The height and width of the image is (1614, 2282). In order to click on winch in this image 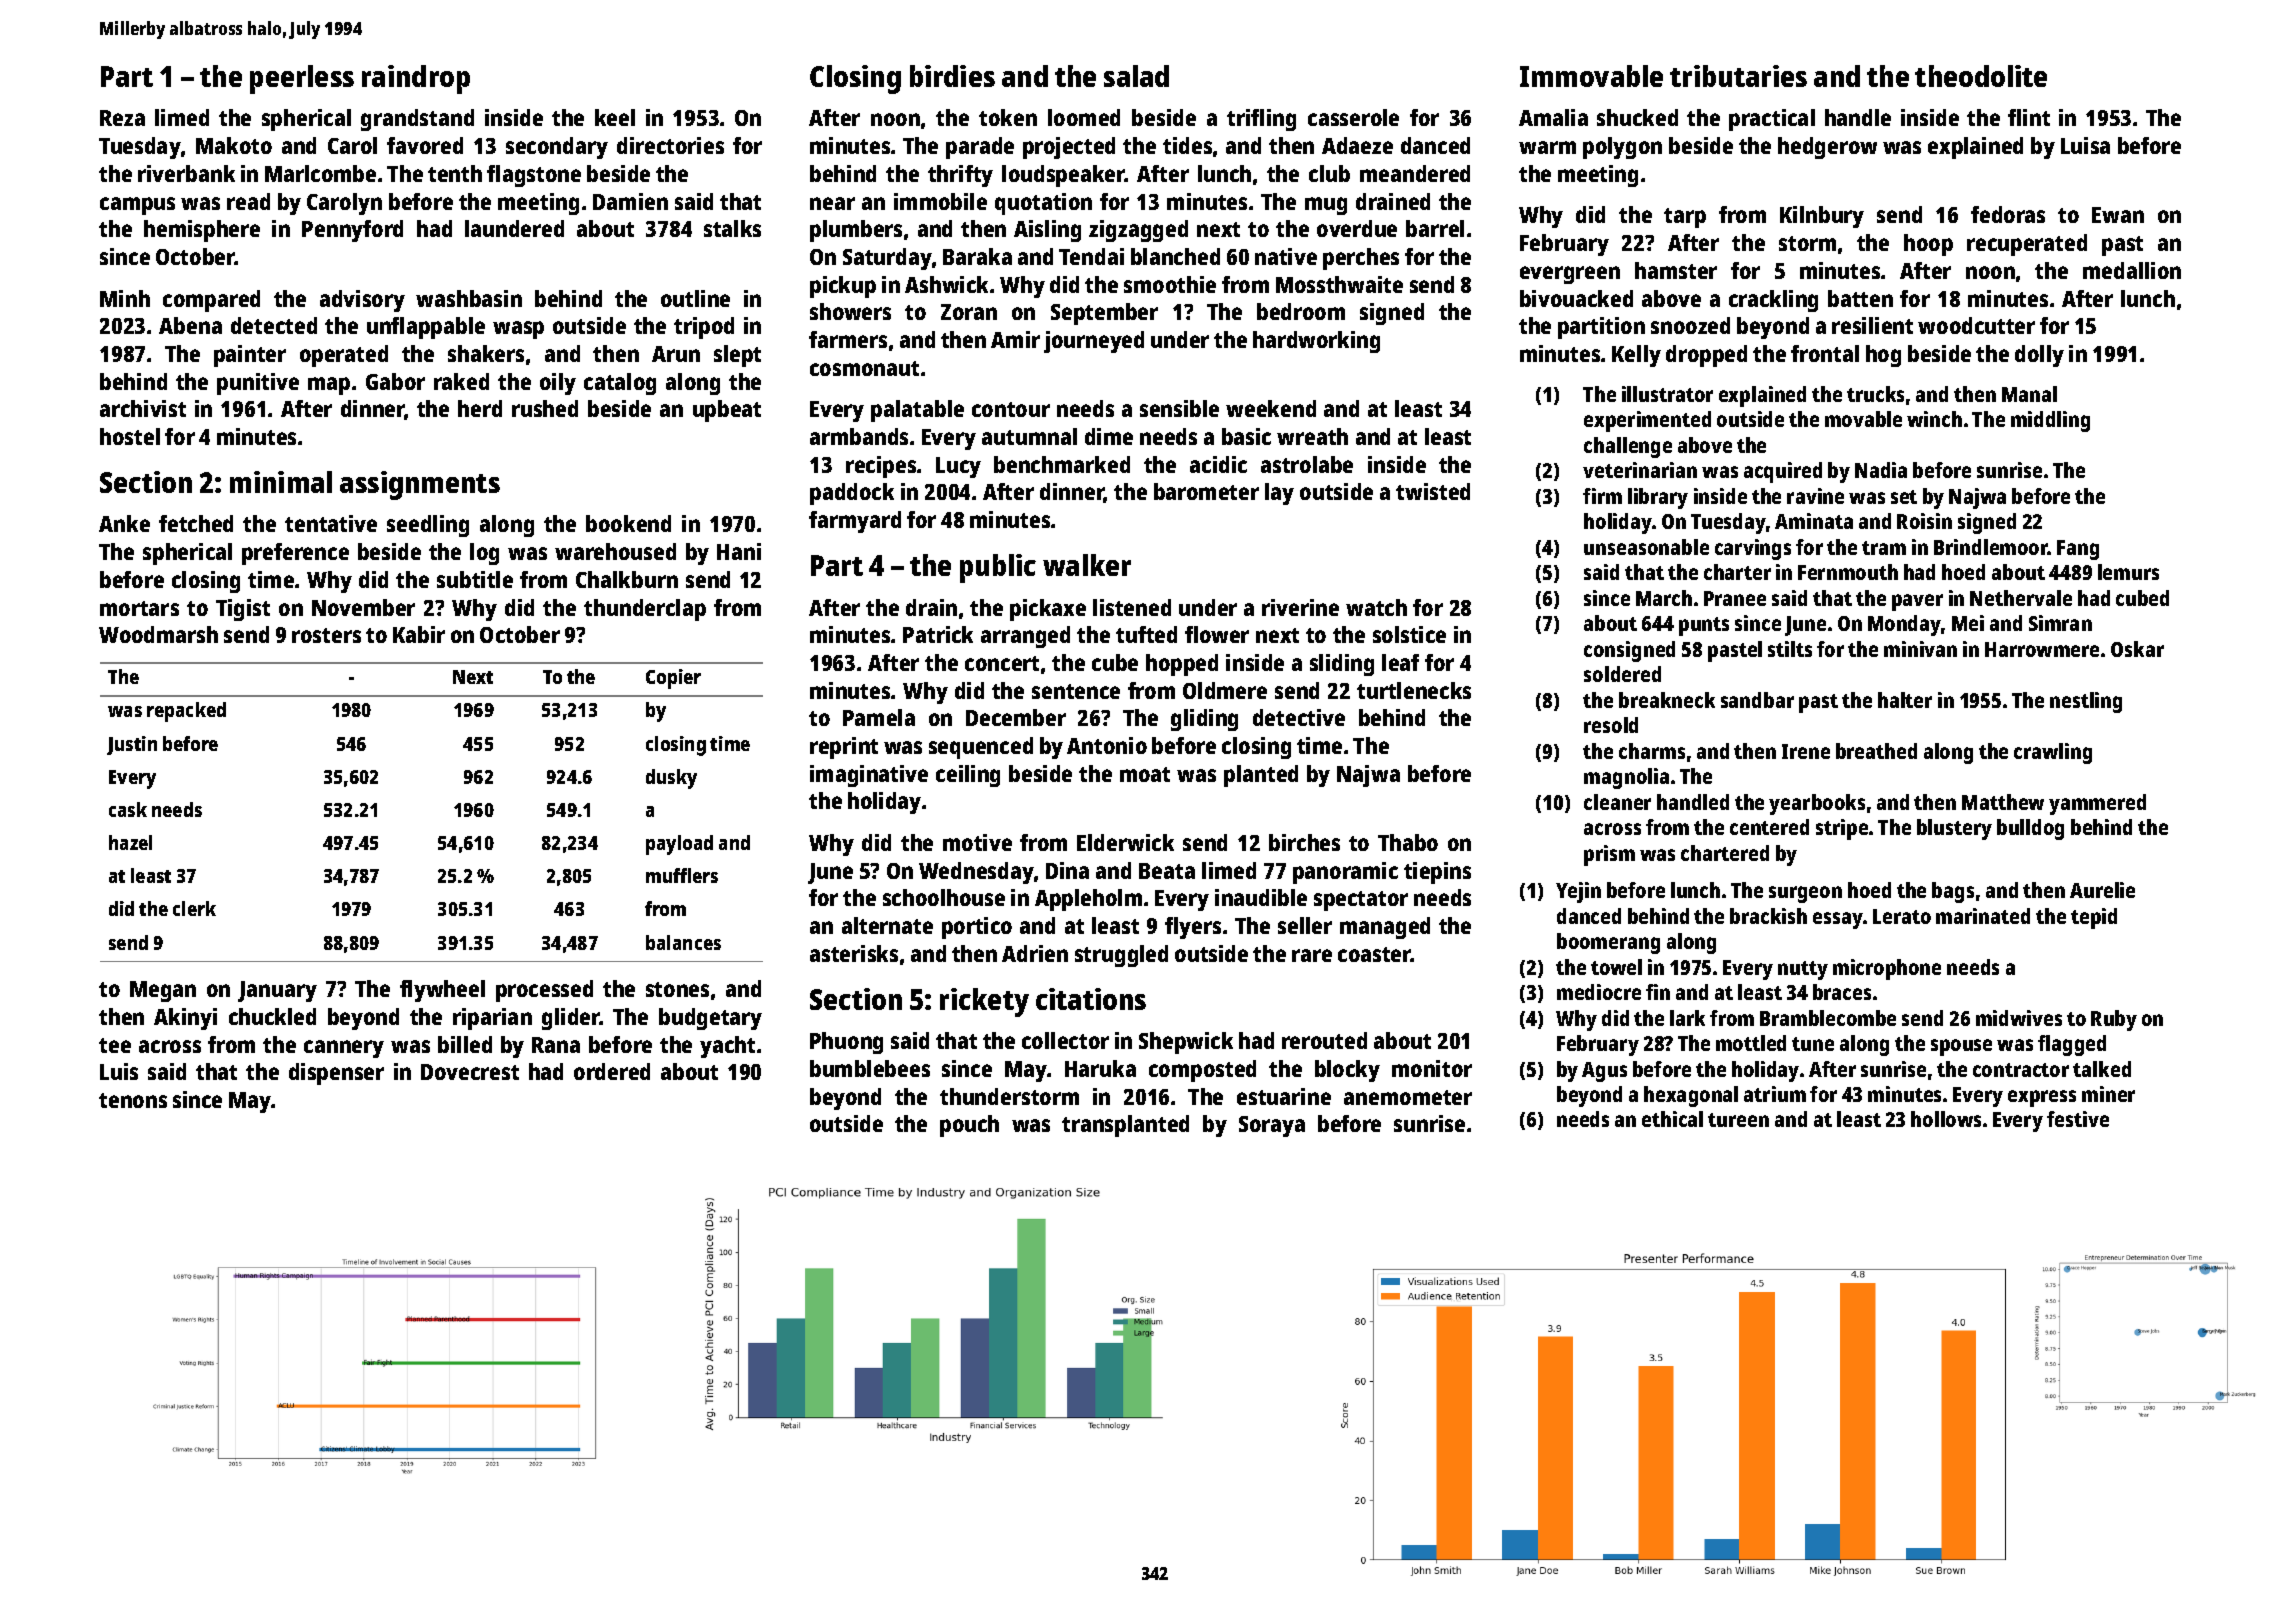, I will do `click(1934, 419)`.
